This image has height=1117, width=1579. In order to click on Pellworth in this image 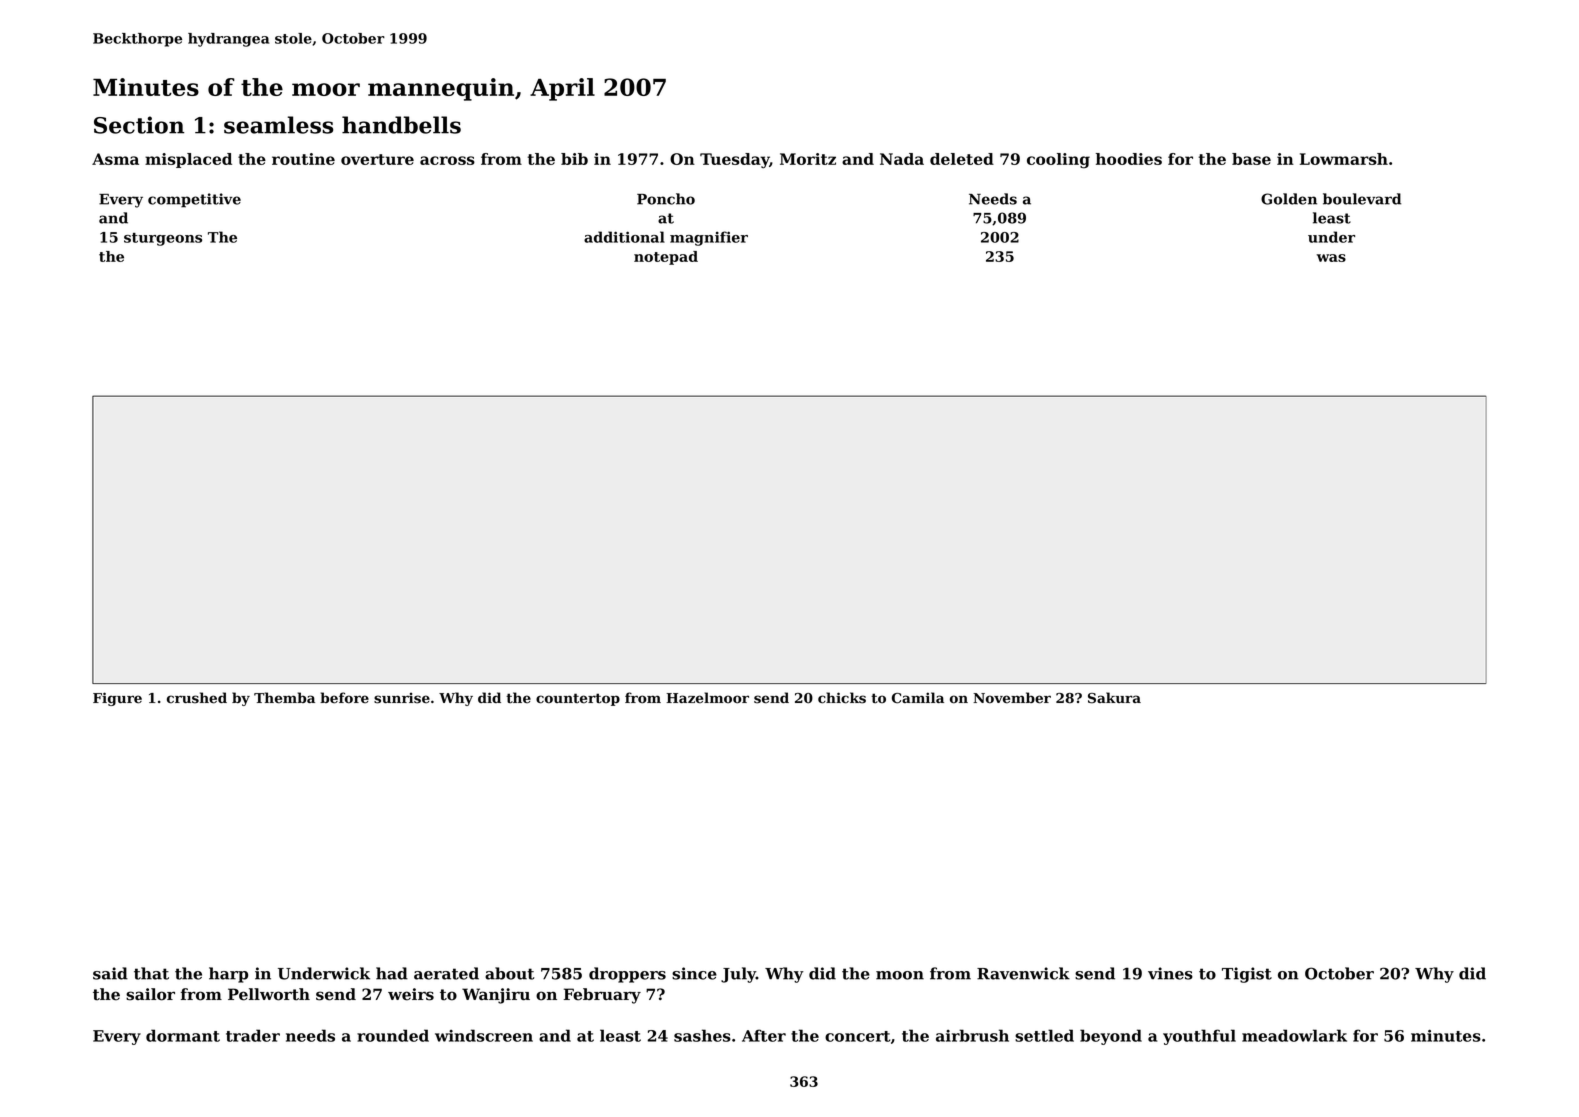, I will do `click(269, 994)`.
